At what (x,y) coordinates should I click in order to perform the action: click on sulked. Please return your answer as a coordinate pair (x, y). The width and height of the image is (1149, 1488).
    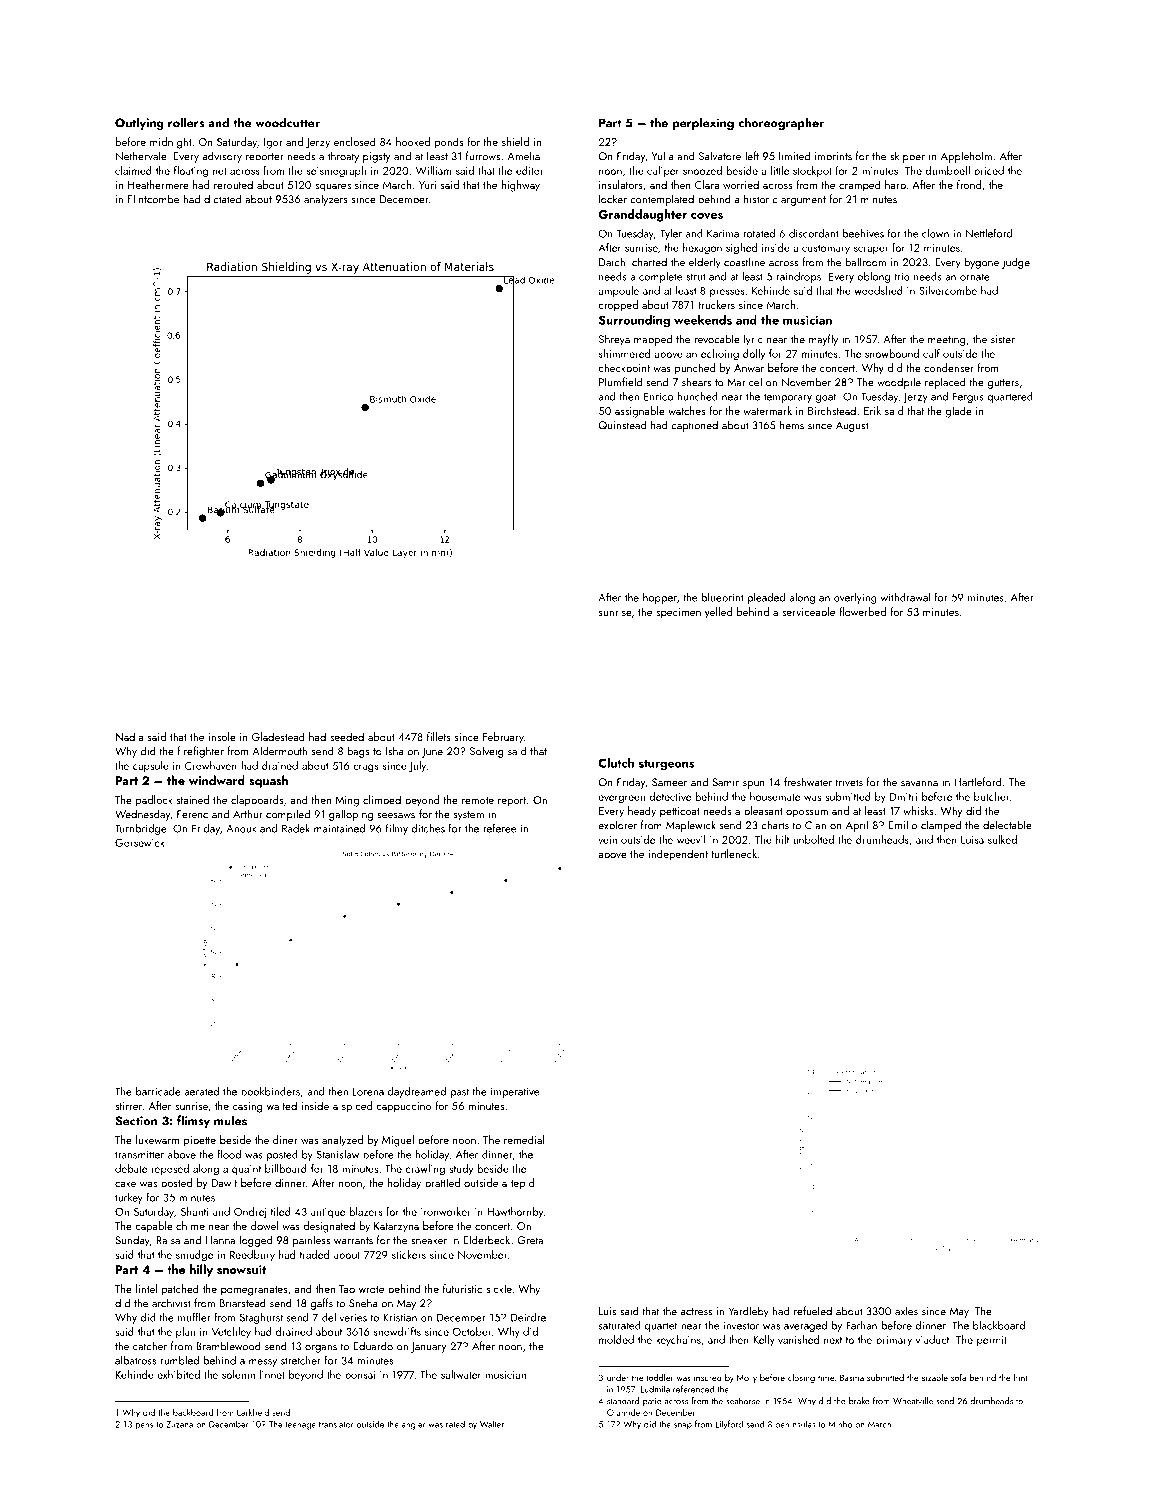
    Looking at the image, I should click on (1002, 839).
